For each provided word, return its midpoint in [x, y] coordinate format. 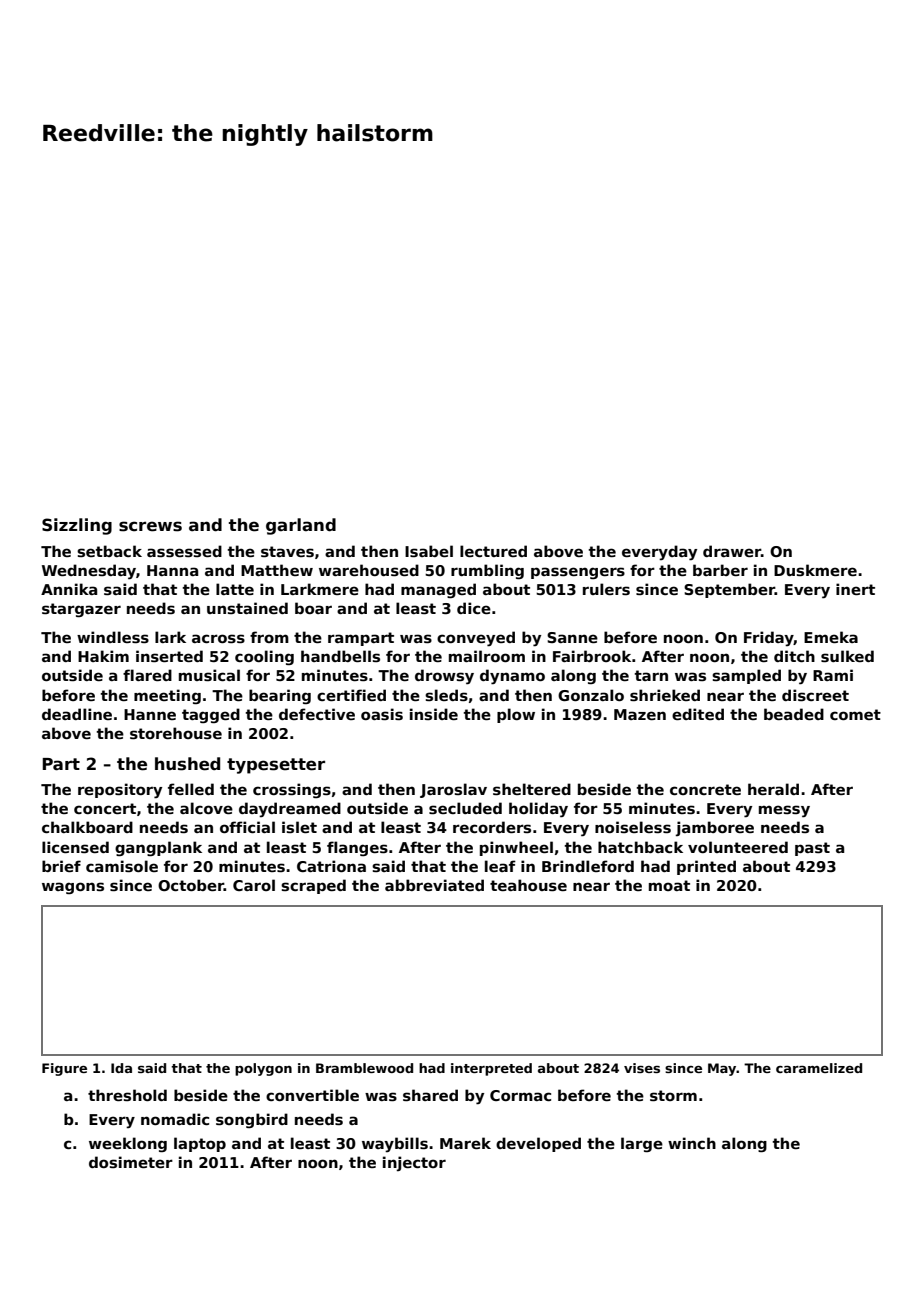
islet [299, 827]
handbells [340, 656]
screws [150, 526]
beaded [794, 714]
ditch [794, 656]
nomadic [175, 1119]
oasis [382, 714]
